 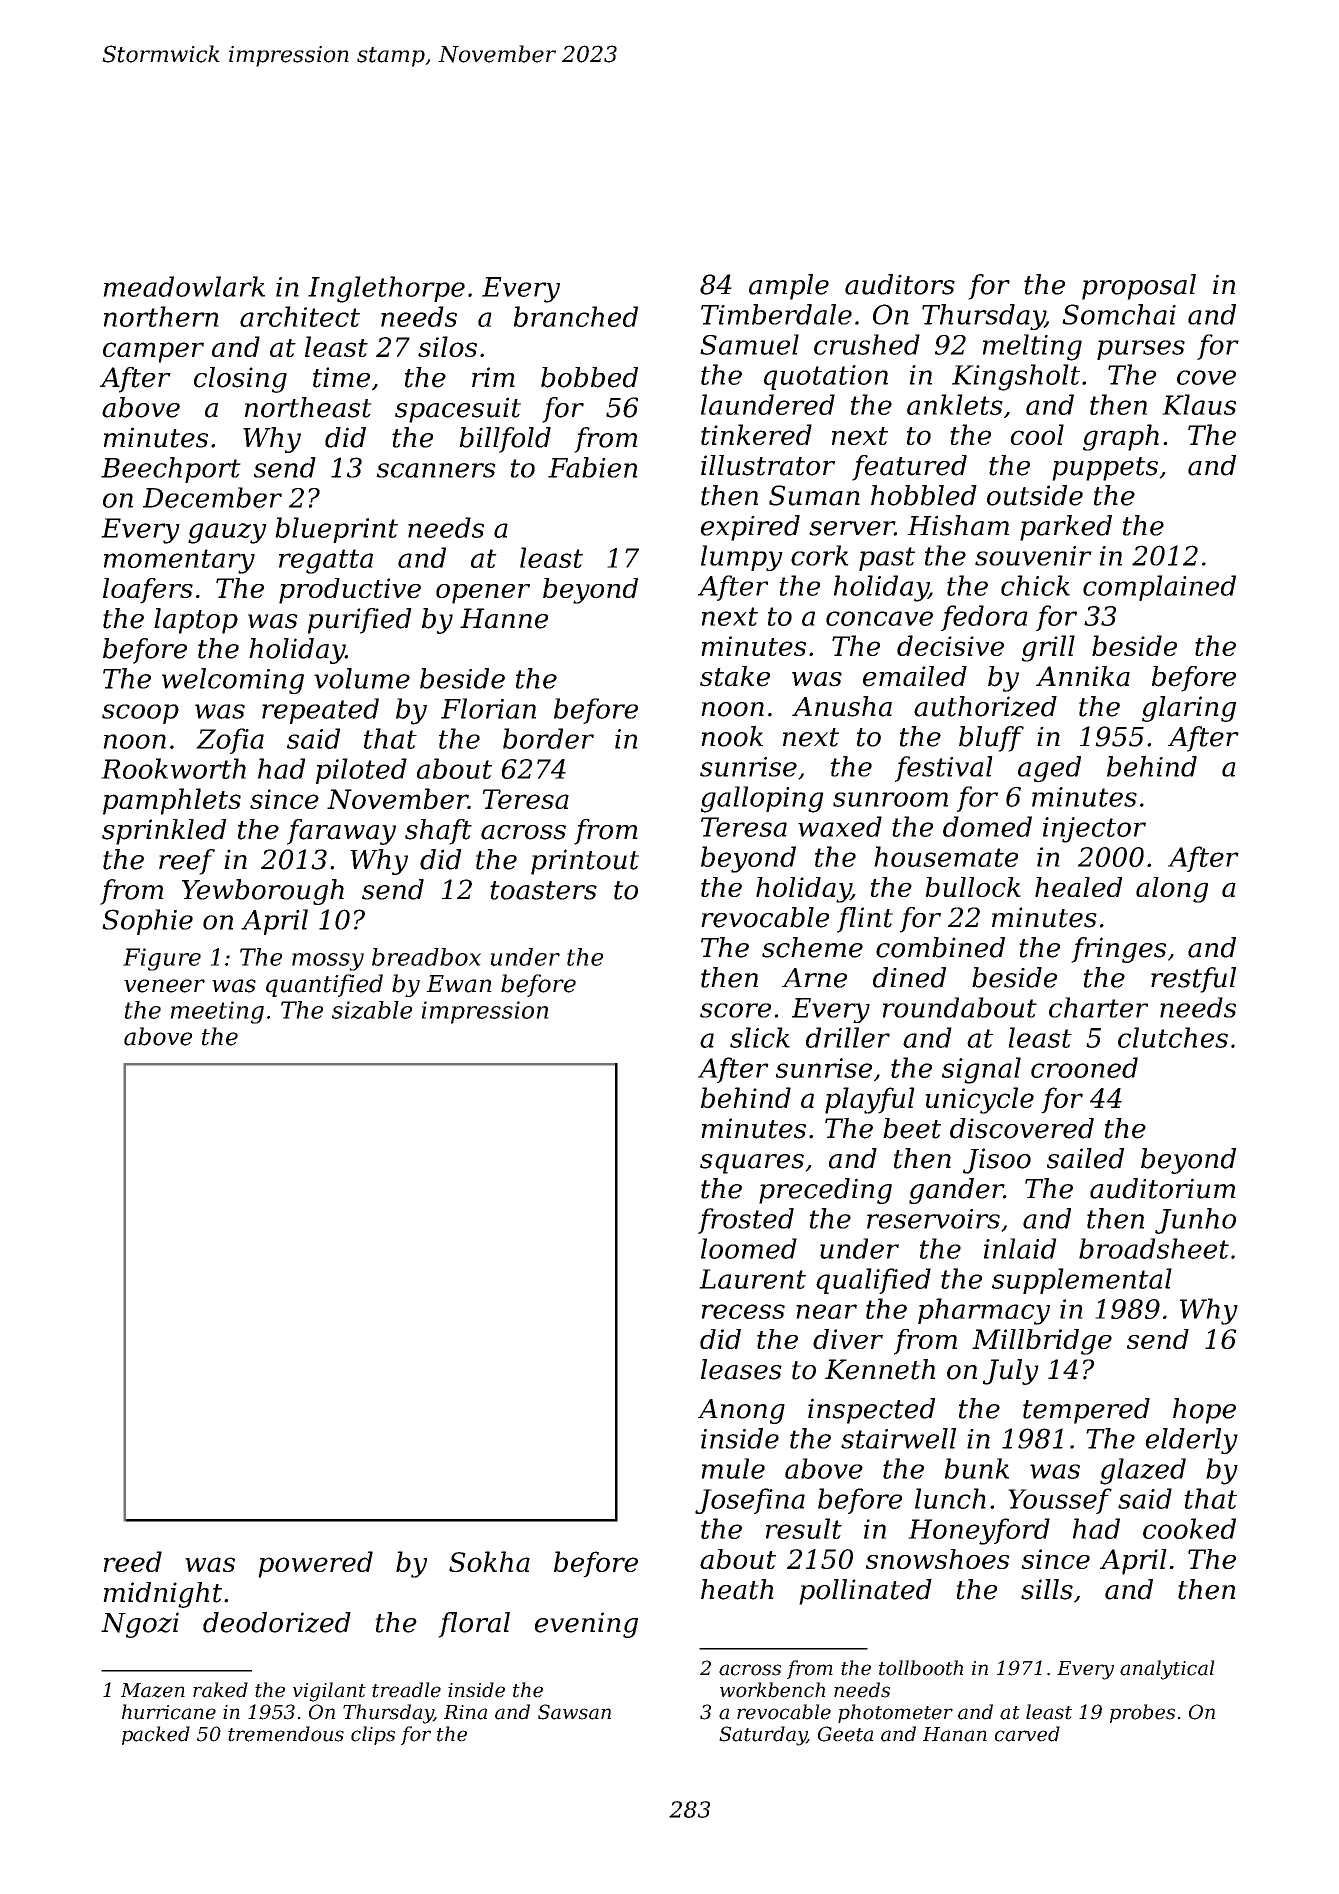 What do you see at coordinates (140, 1625) in the screenshot?
I see `Ngozi` at bounding box center [140, 1625].
